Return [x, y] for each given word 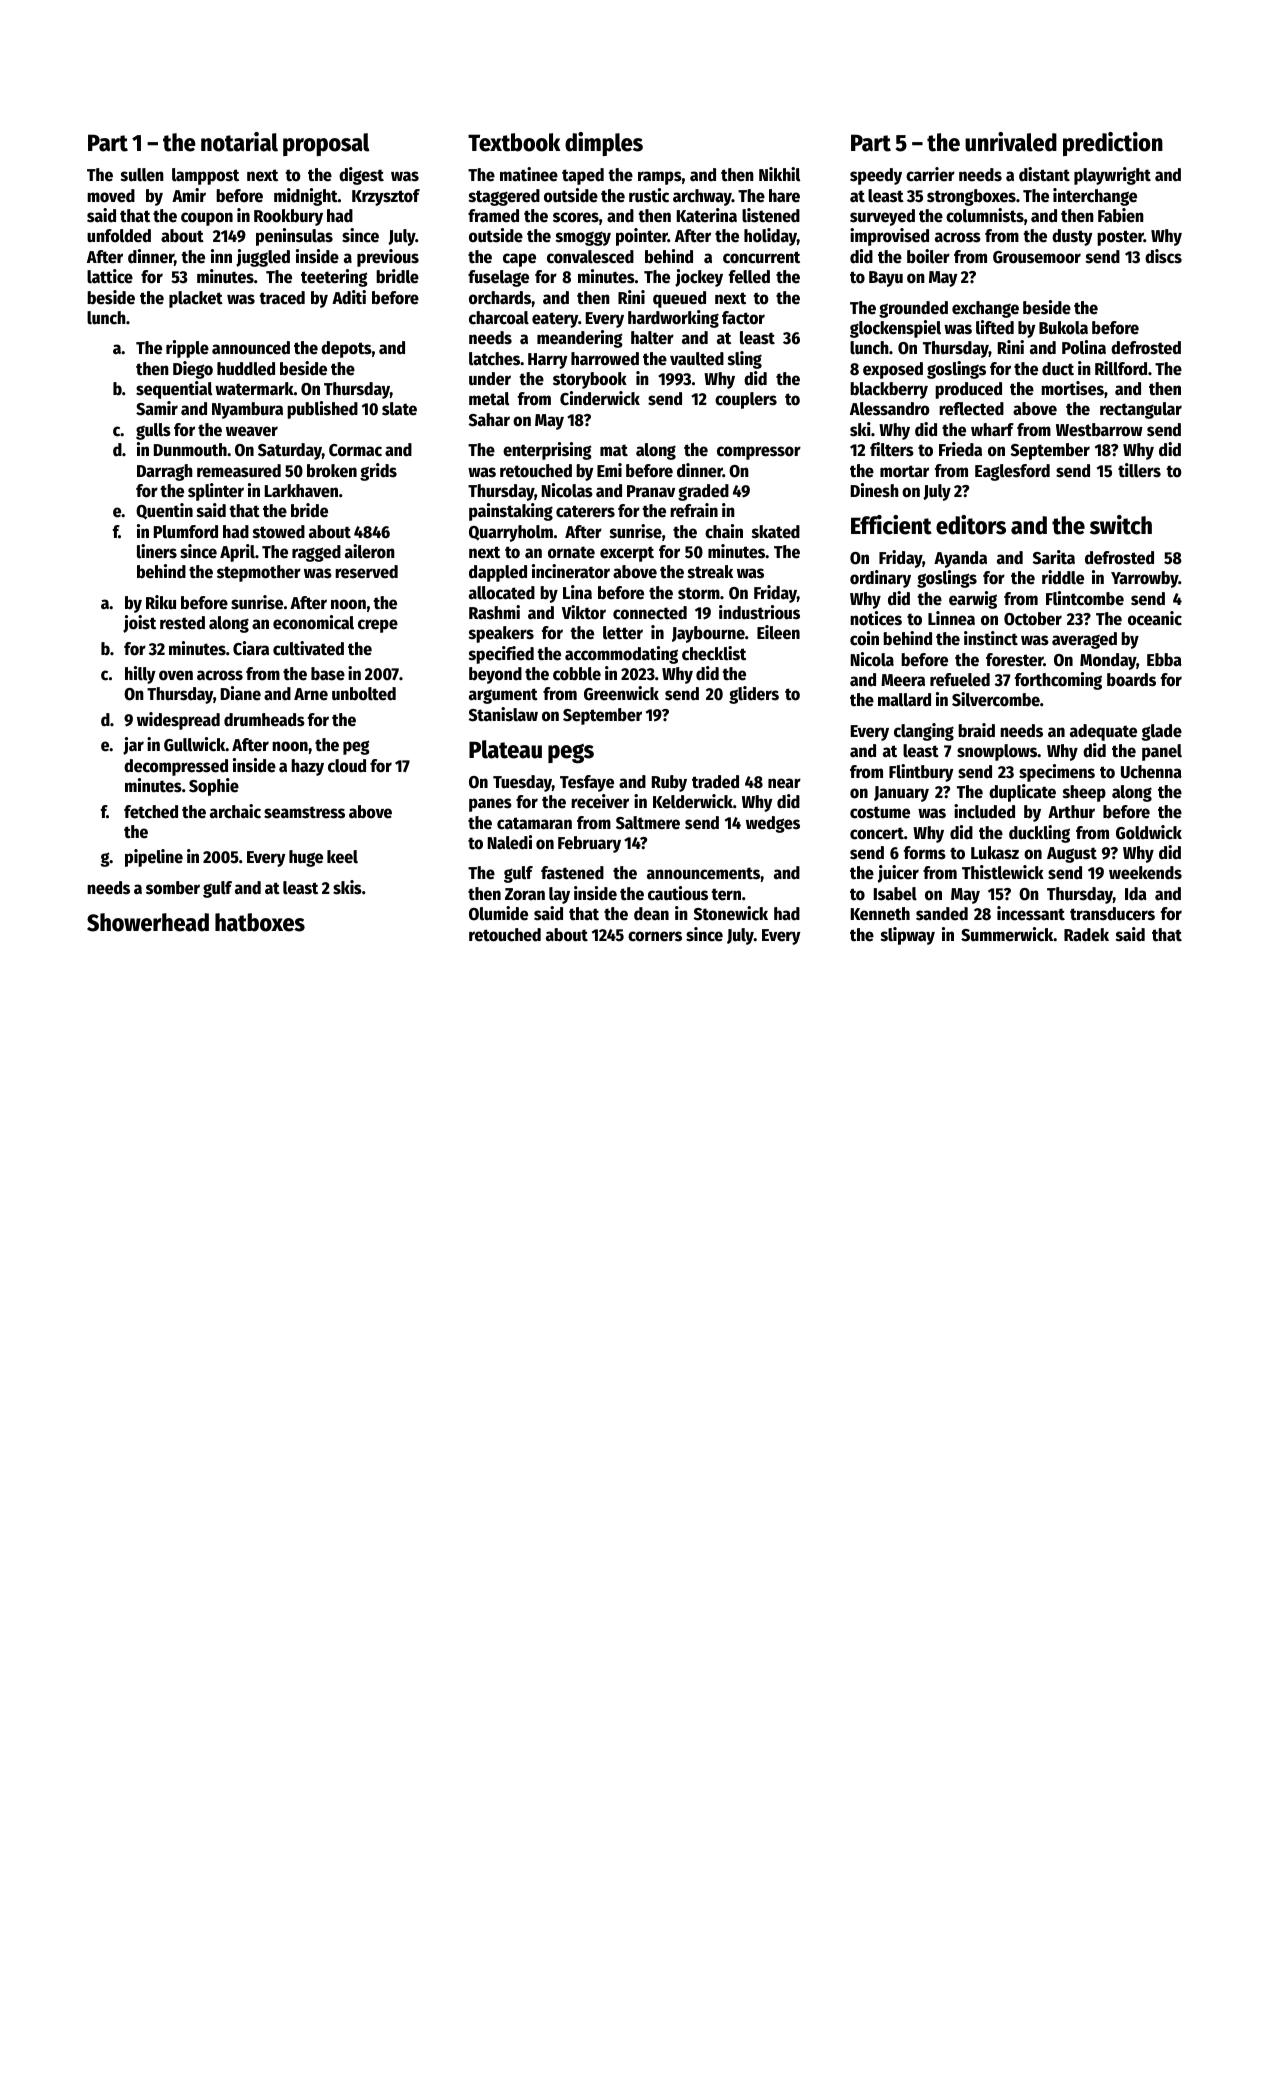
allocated [502, 593]
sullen [142, 175]
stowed [279, 532]
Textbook [514, 142]
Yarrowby [1144, 579]
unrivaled [1011, 142]
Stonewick [731, 913]
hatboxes [260, 922]
